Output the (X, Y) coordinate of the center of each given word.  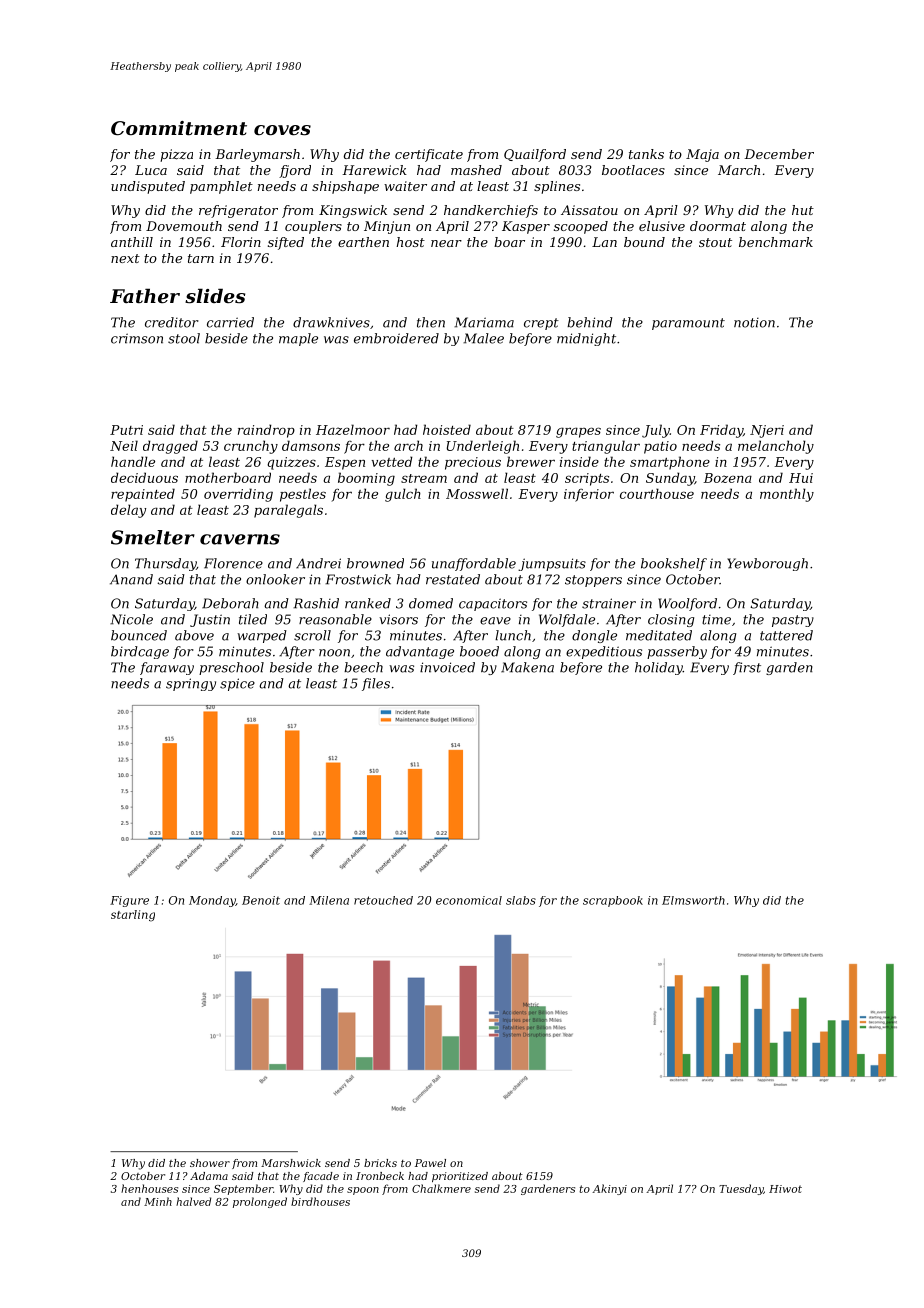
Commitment (179, 128)
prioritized (460, 1177)
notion (754, 323)
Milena (329, 900)
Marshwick (291, 1163)
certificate (429, 155)
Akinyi (609, 1189)
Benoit (261, 900)
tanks (646, 154)
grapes (578, 432)
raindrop (266, 431)
